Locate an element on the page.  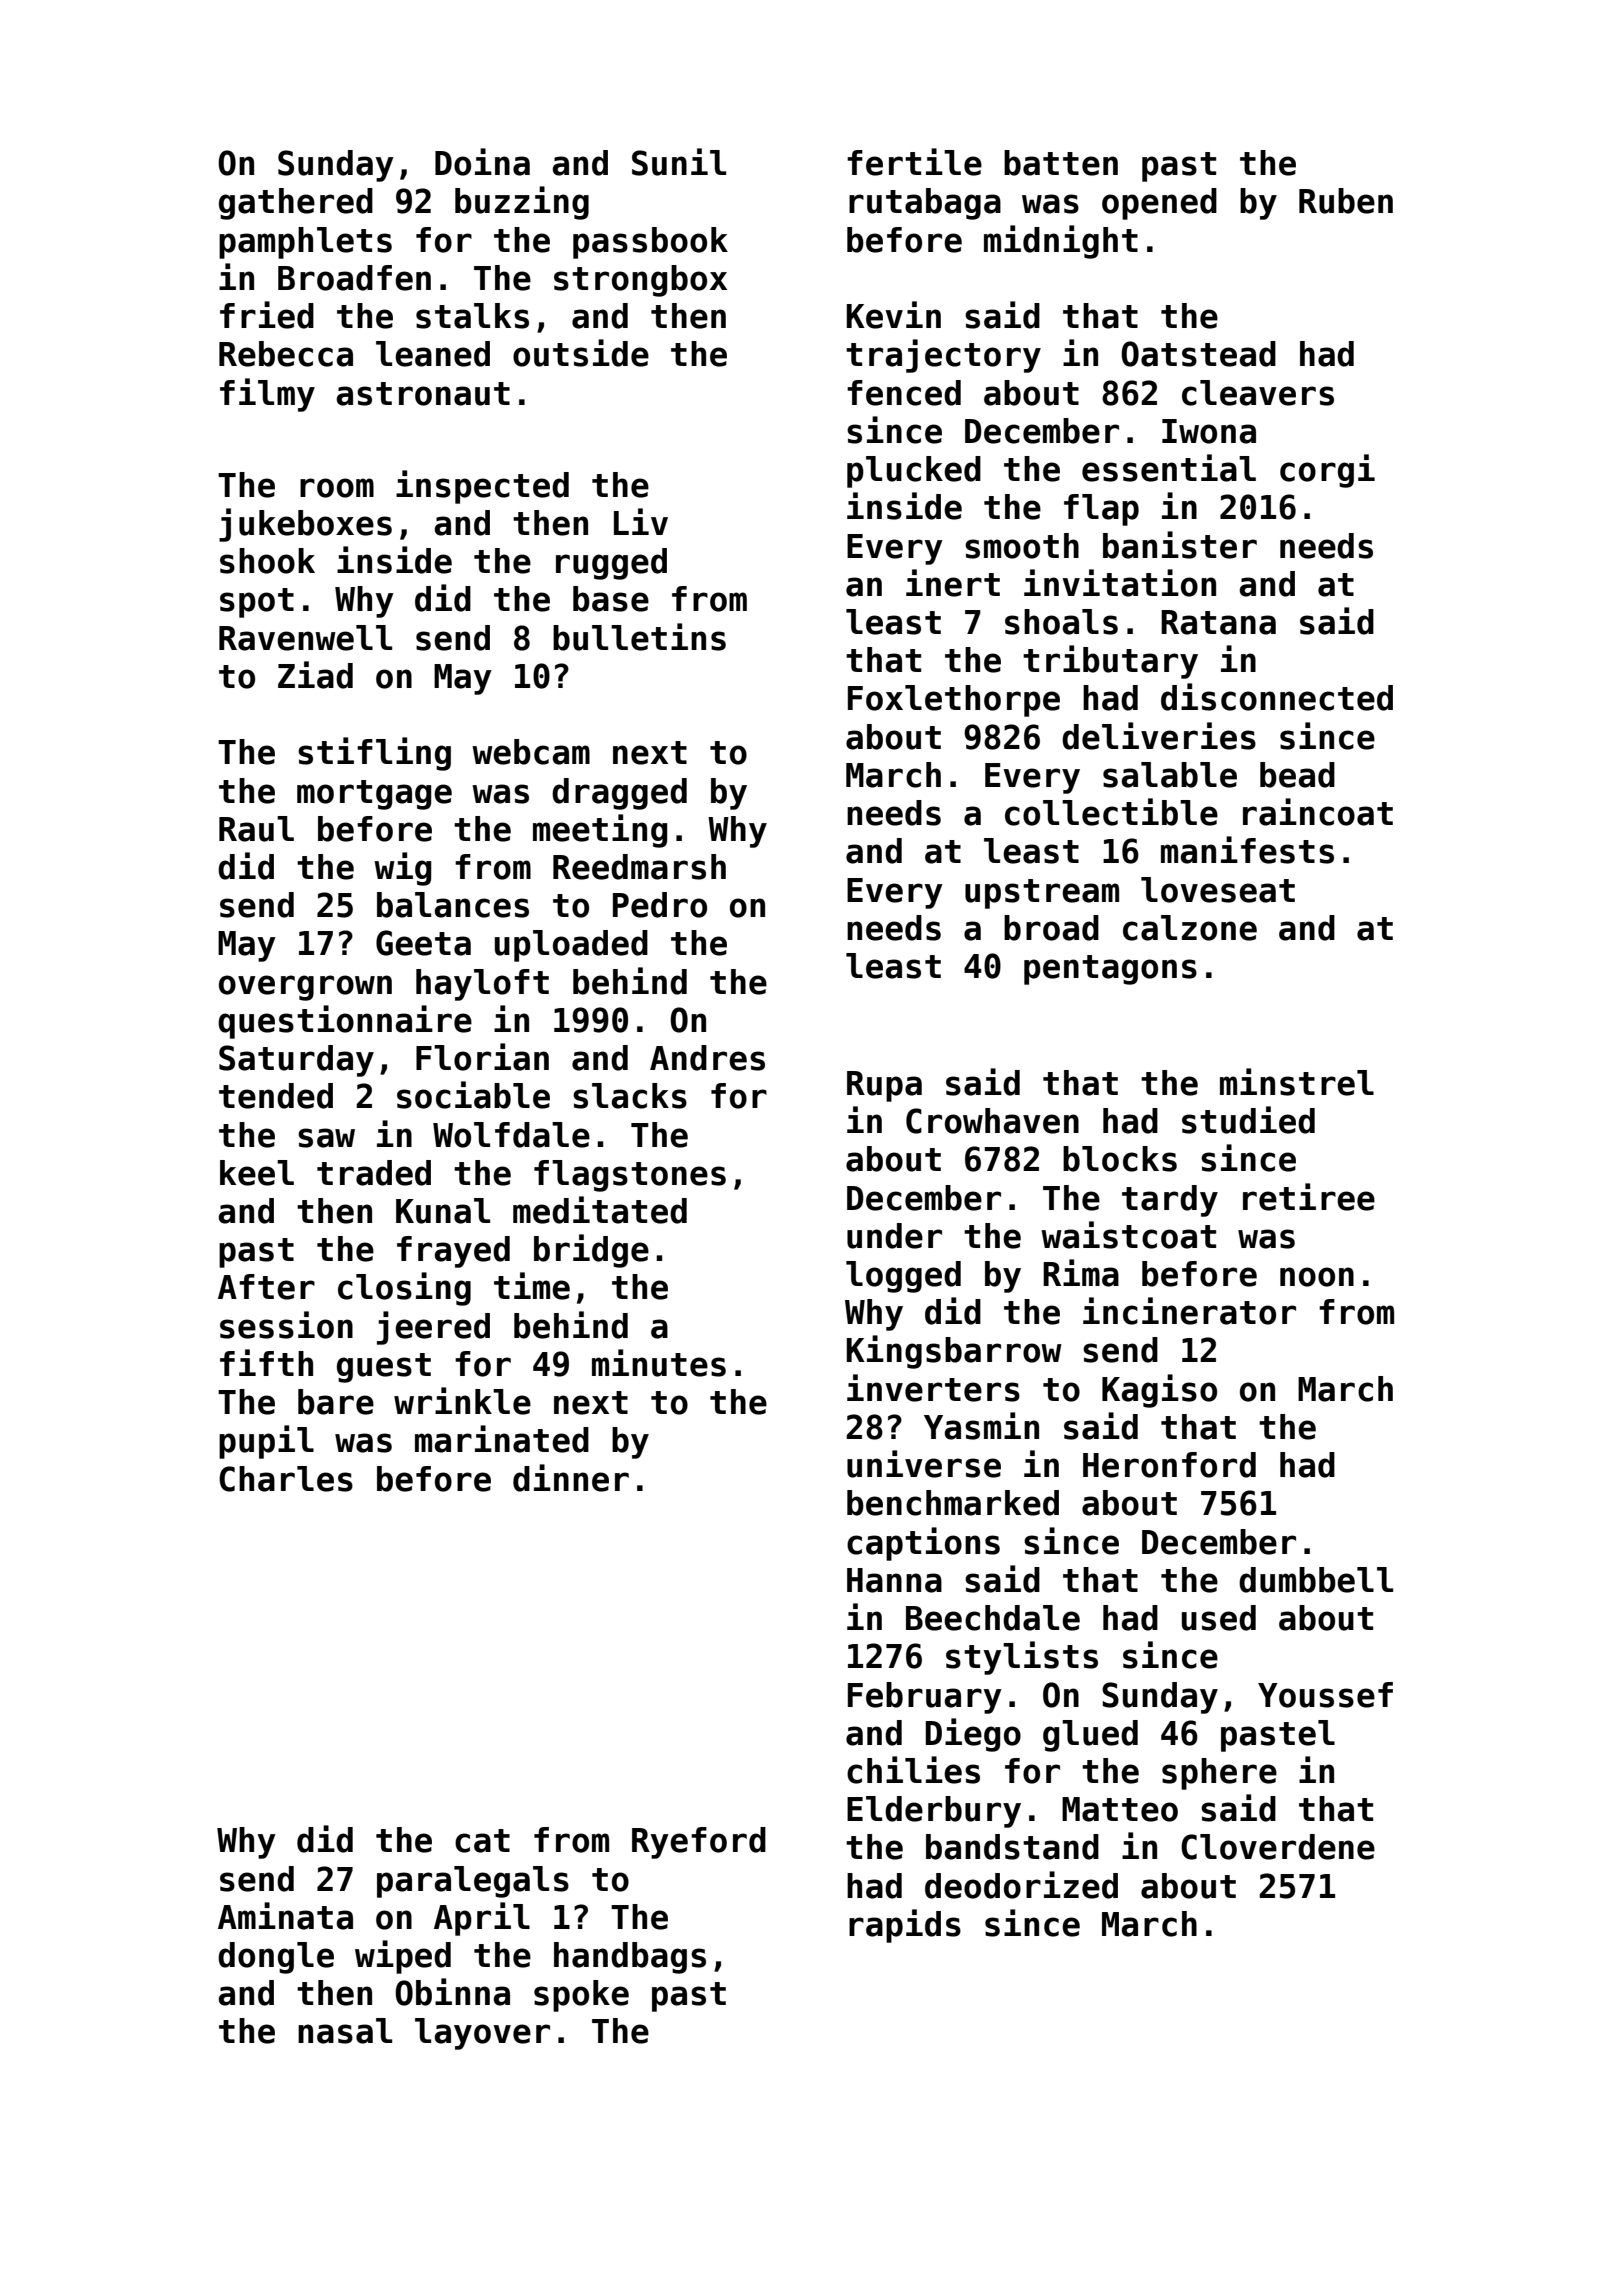
corgi is located at coordinates (1327, 471).
